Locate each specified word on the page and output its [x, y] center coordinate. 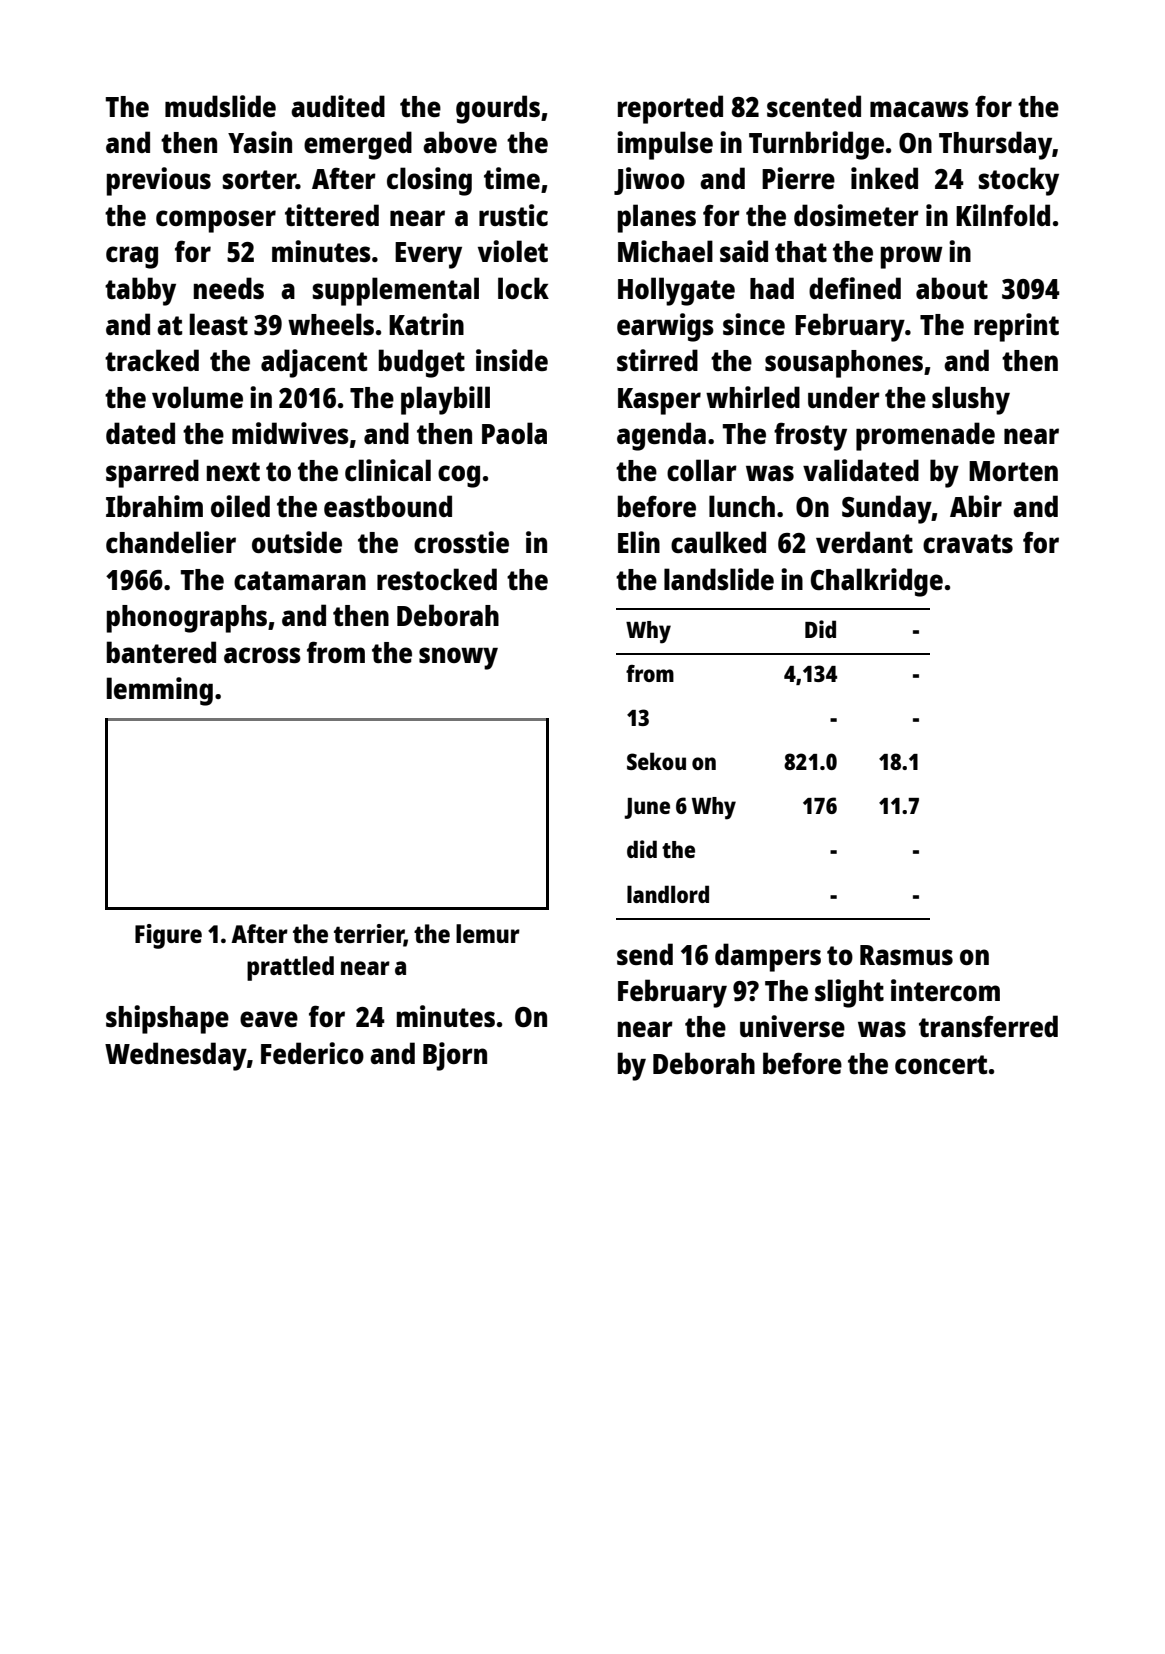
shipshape [167, 1019]
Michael [665, 251]
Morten [1013, 471]
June [647, 808]
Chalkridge [877, 582]
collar [702, 470]
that [801, 251]
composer [216, 221]
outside [297, 542]
